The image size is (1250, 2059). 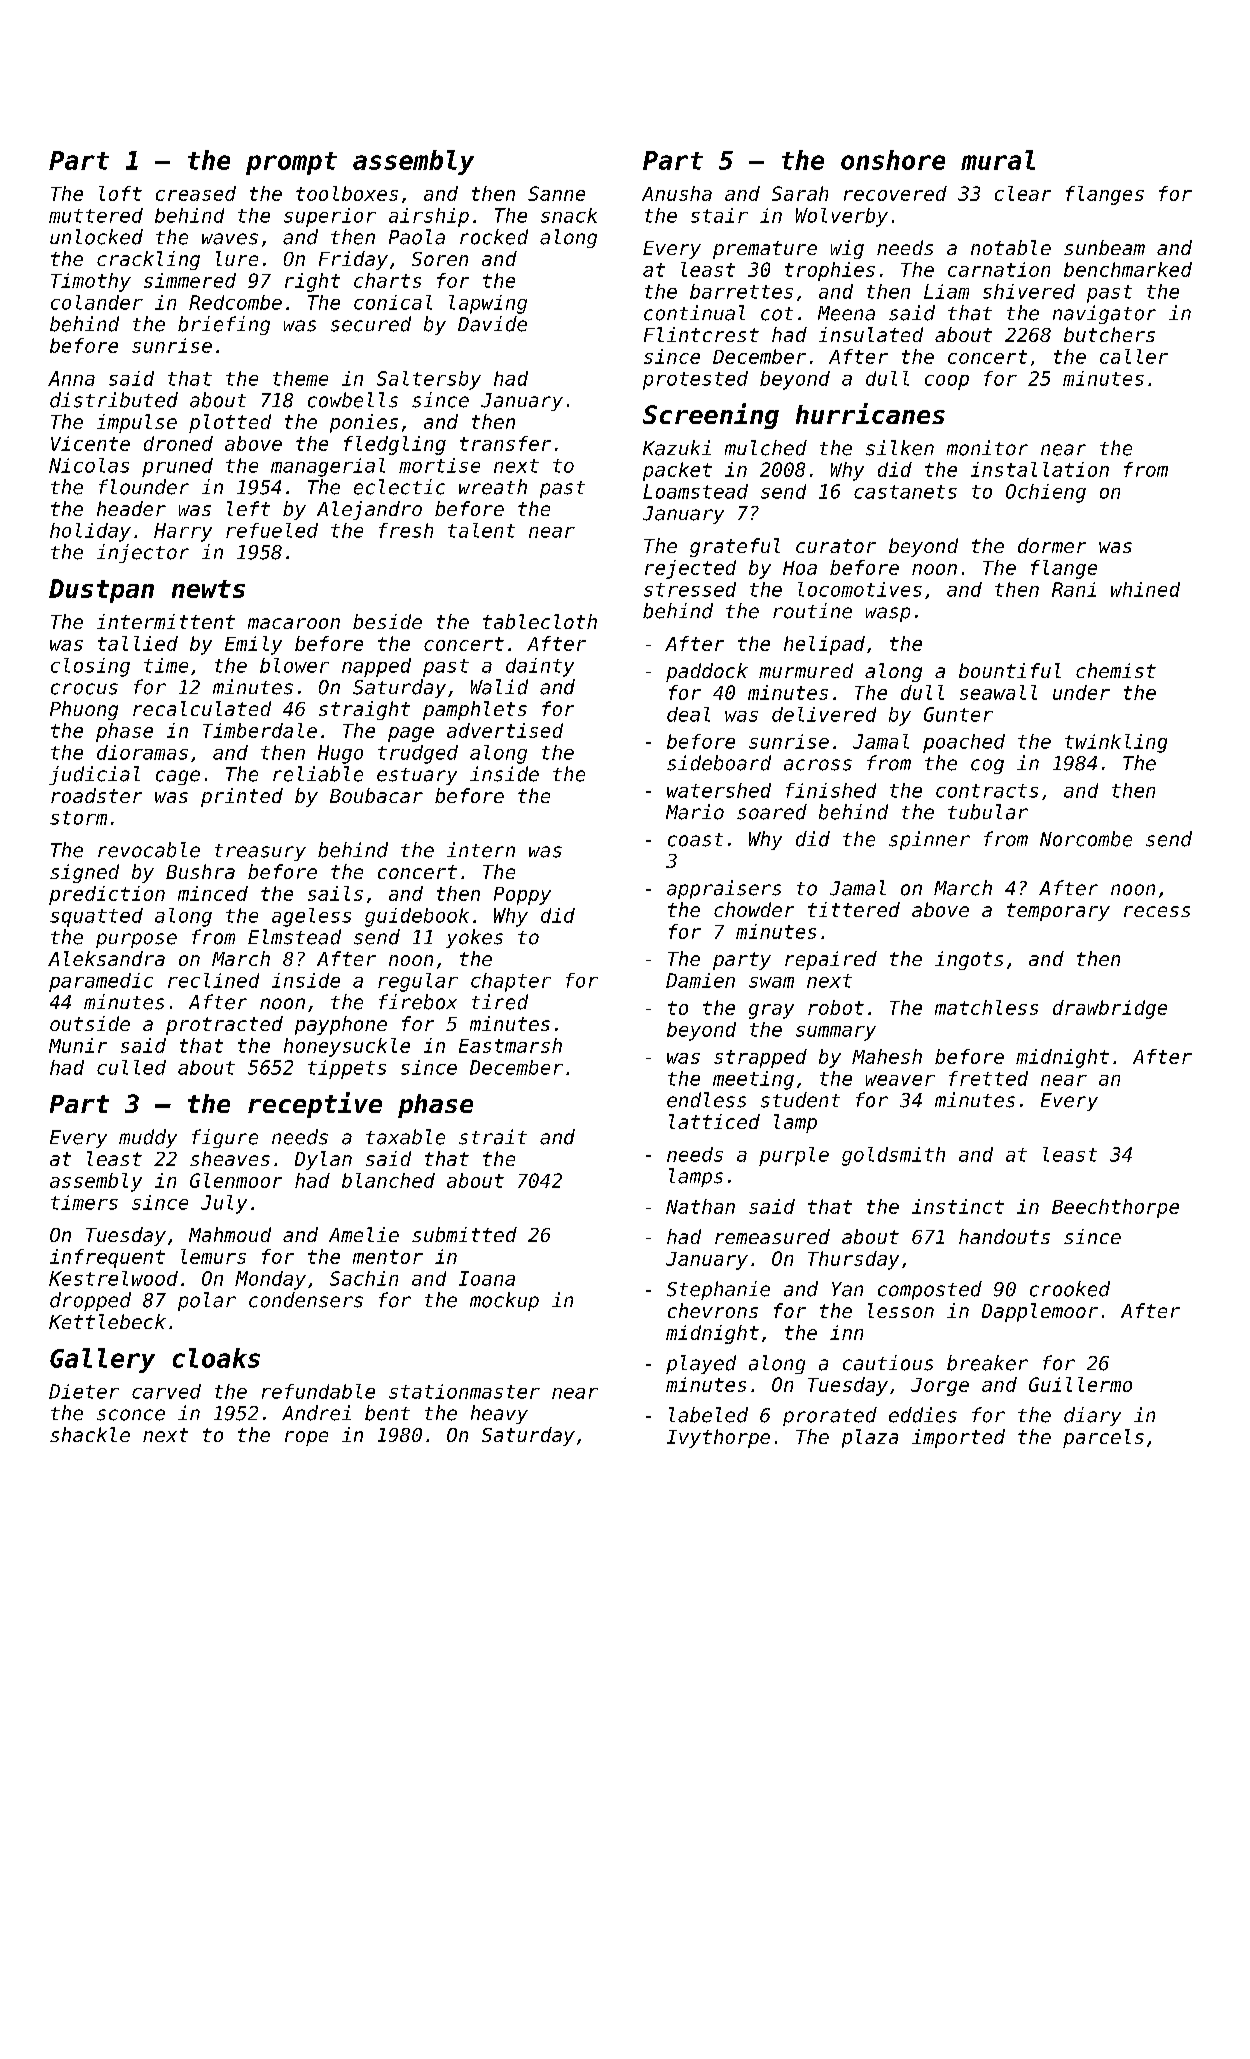 What do you see at coordinates (998, 160) in the document?
I see `mural` at bounding box center [998, 160].
